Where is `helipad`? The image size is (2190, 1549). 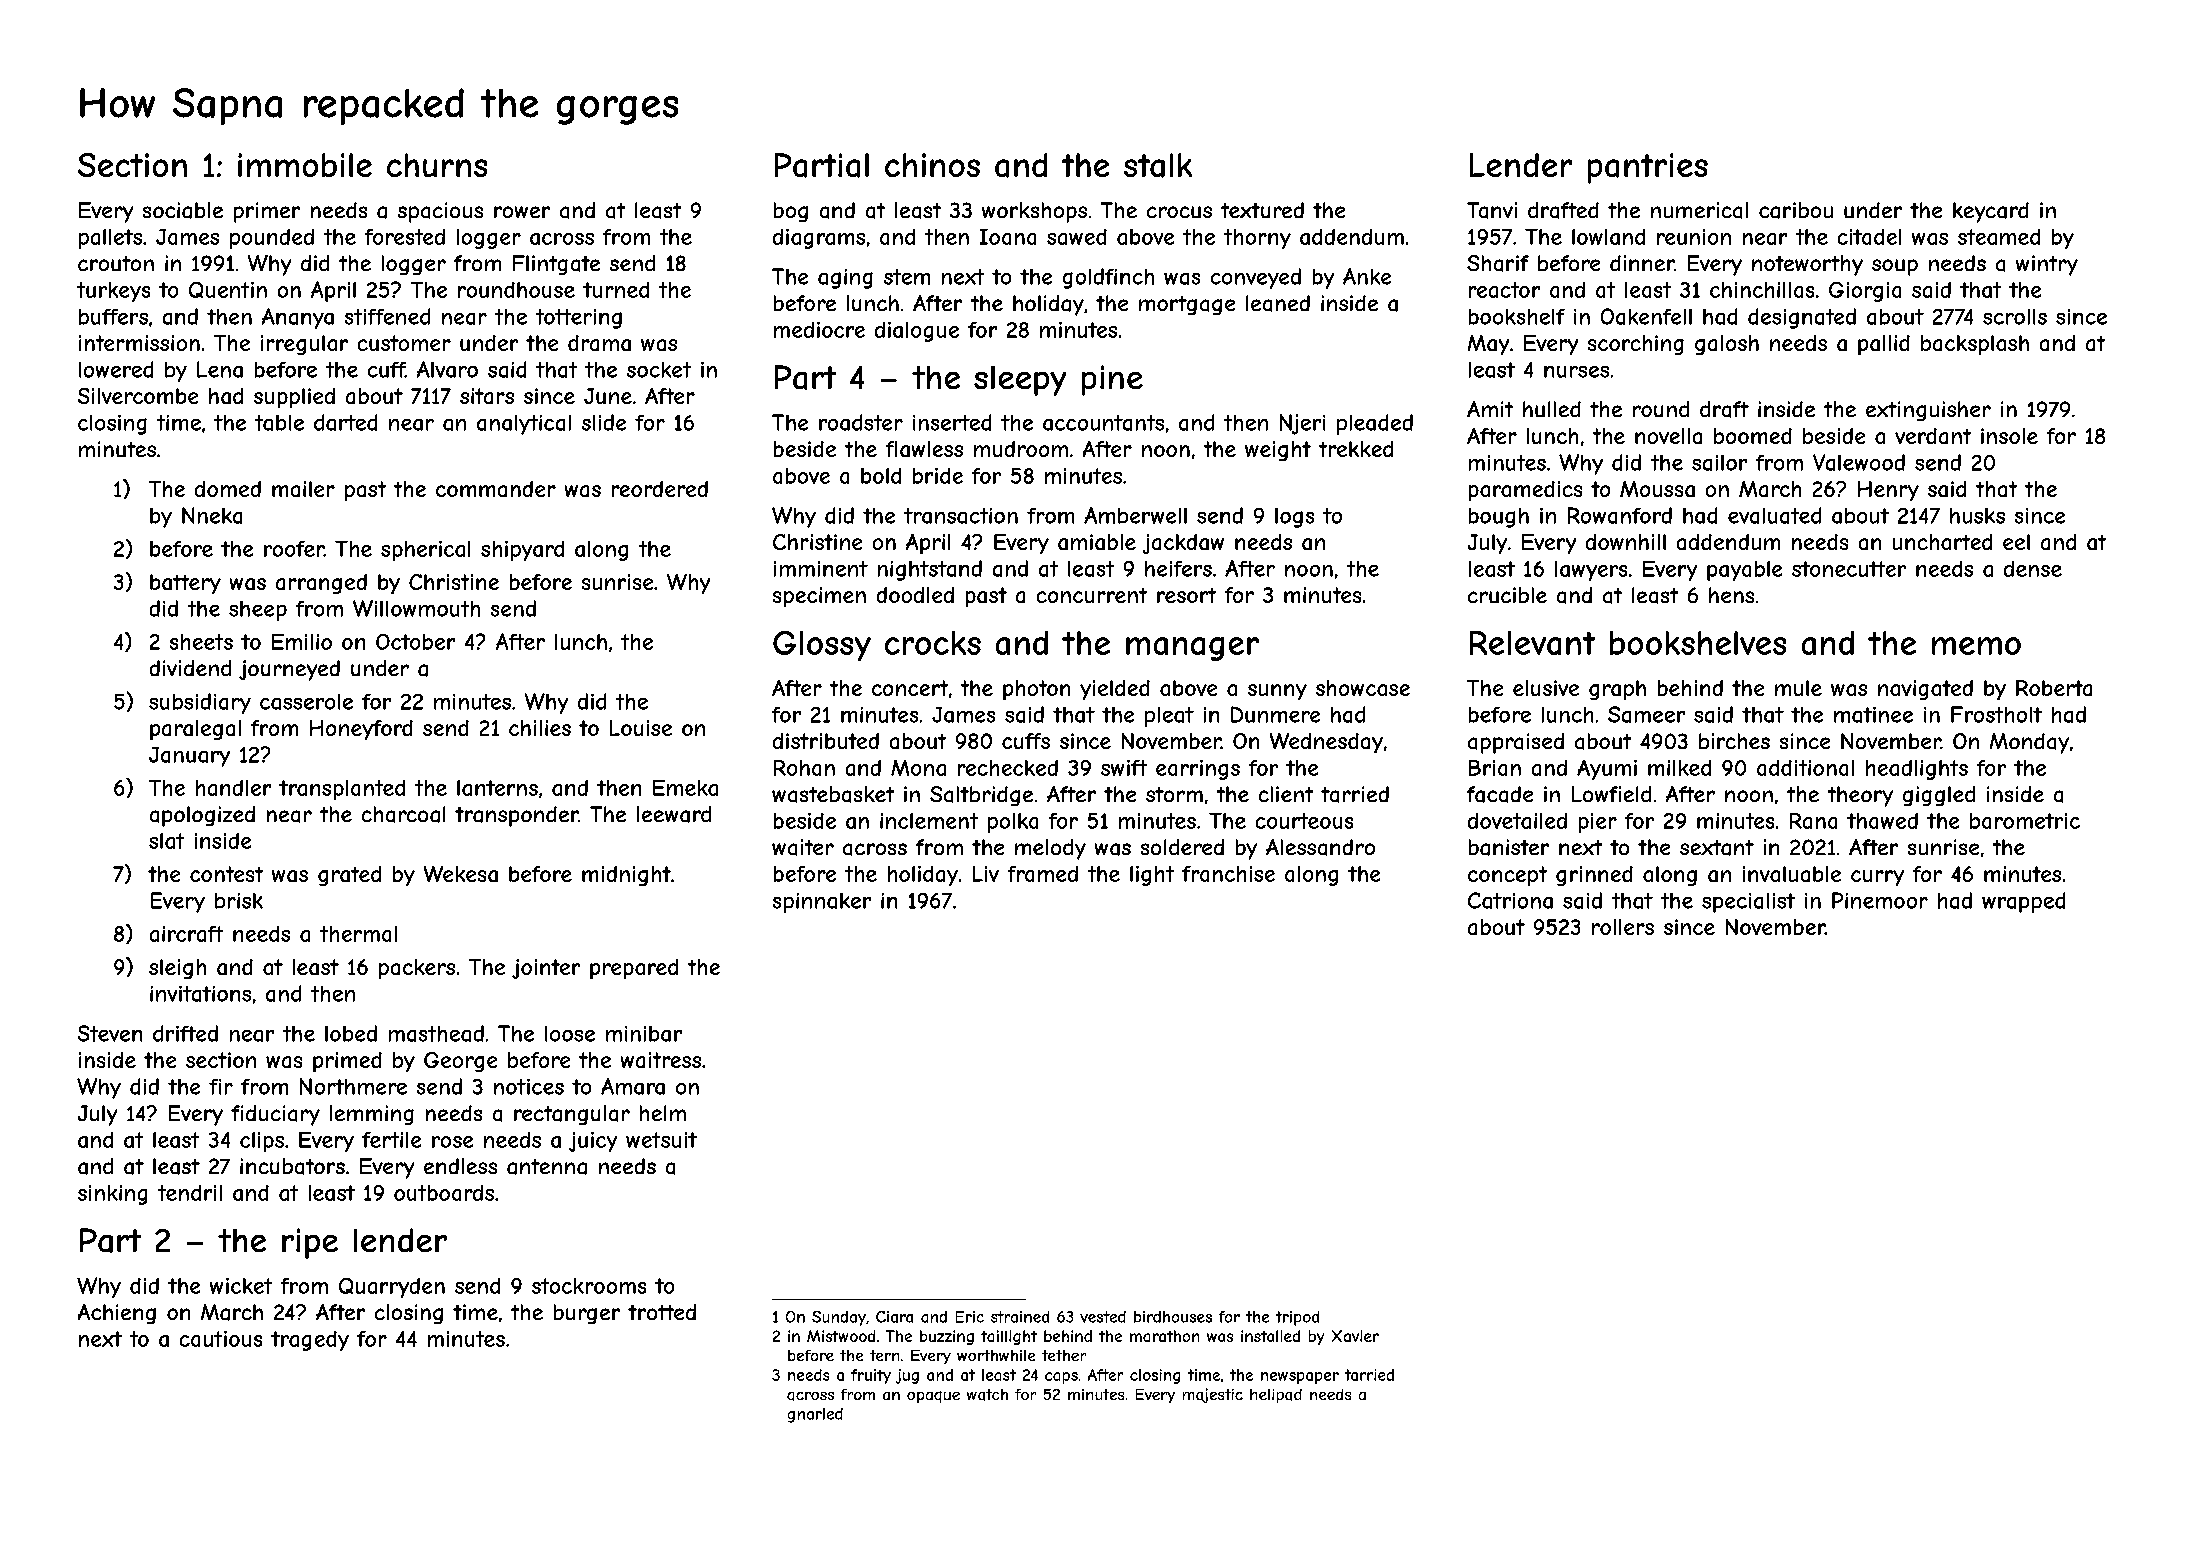
helipad is located at coordinates (1276, 1396).
